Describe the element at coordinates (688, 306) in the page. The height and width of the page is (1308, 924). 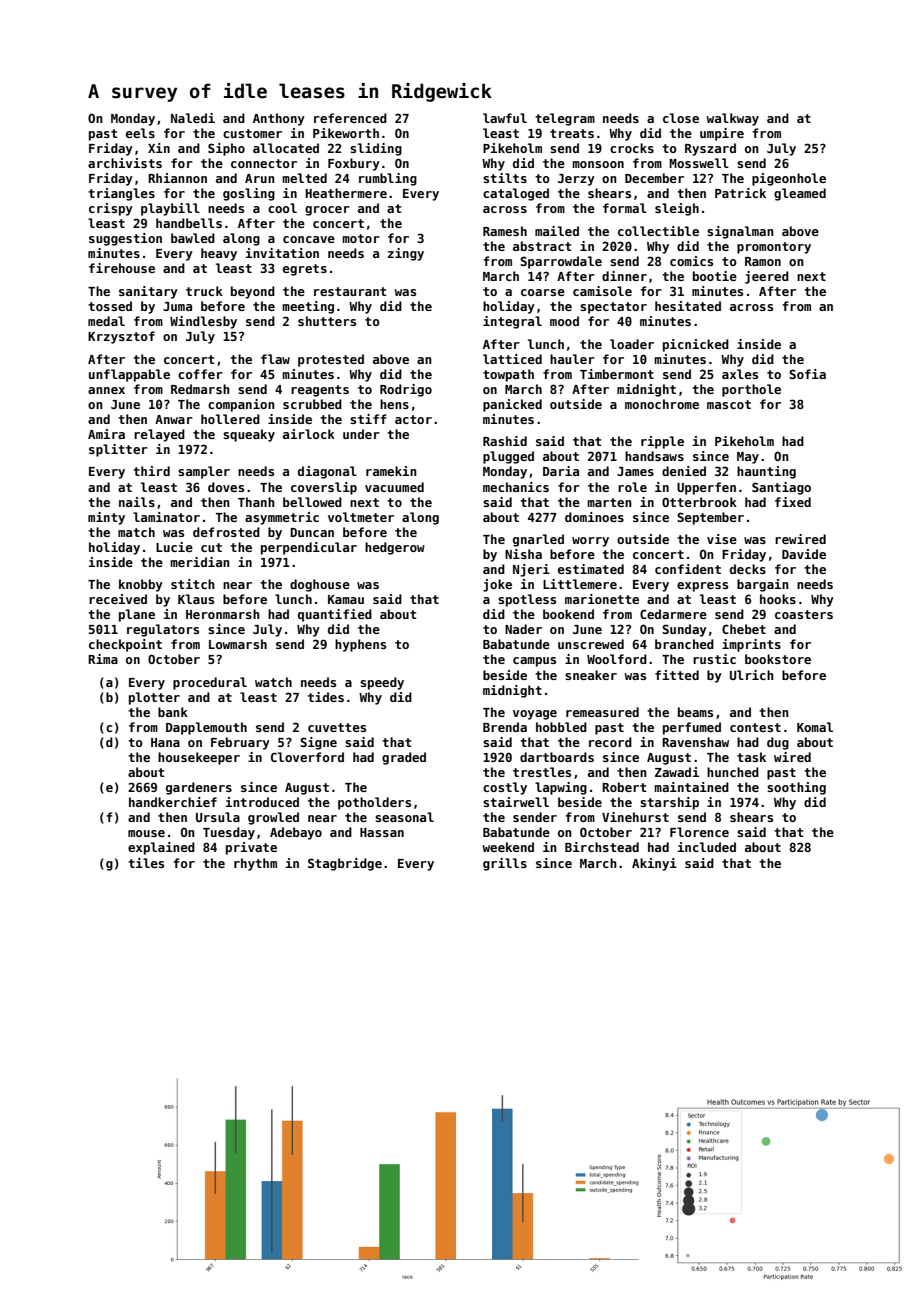
I see `hesitated` at that location.
